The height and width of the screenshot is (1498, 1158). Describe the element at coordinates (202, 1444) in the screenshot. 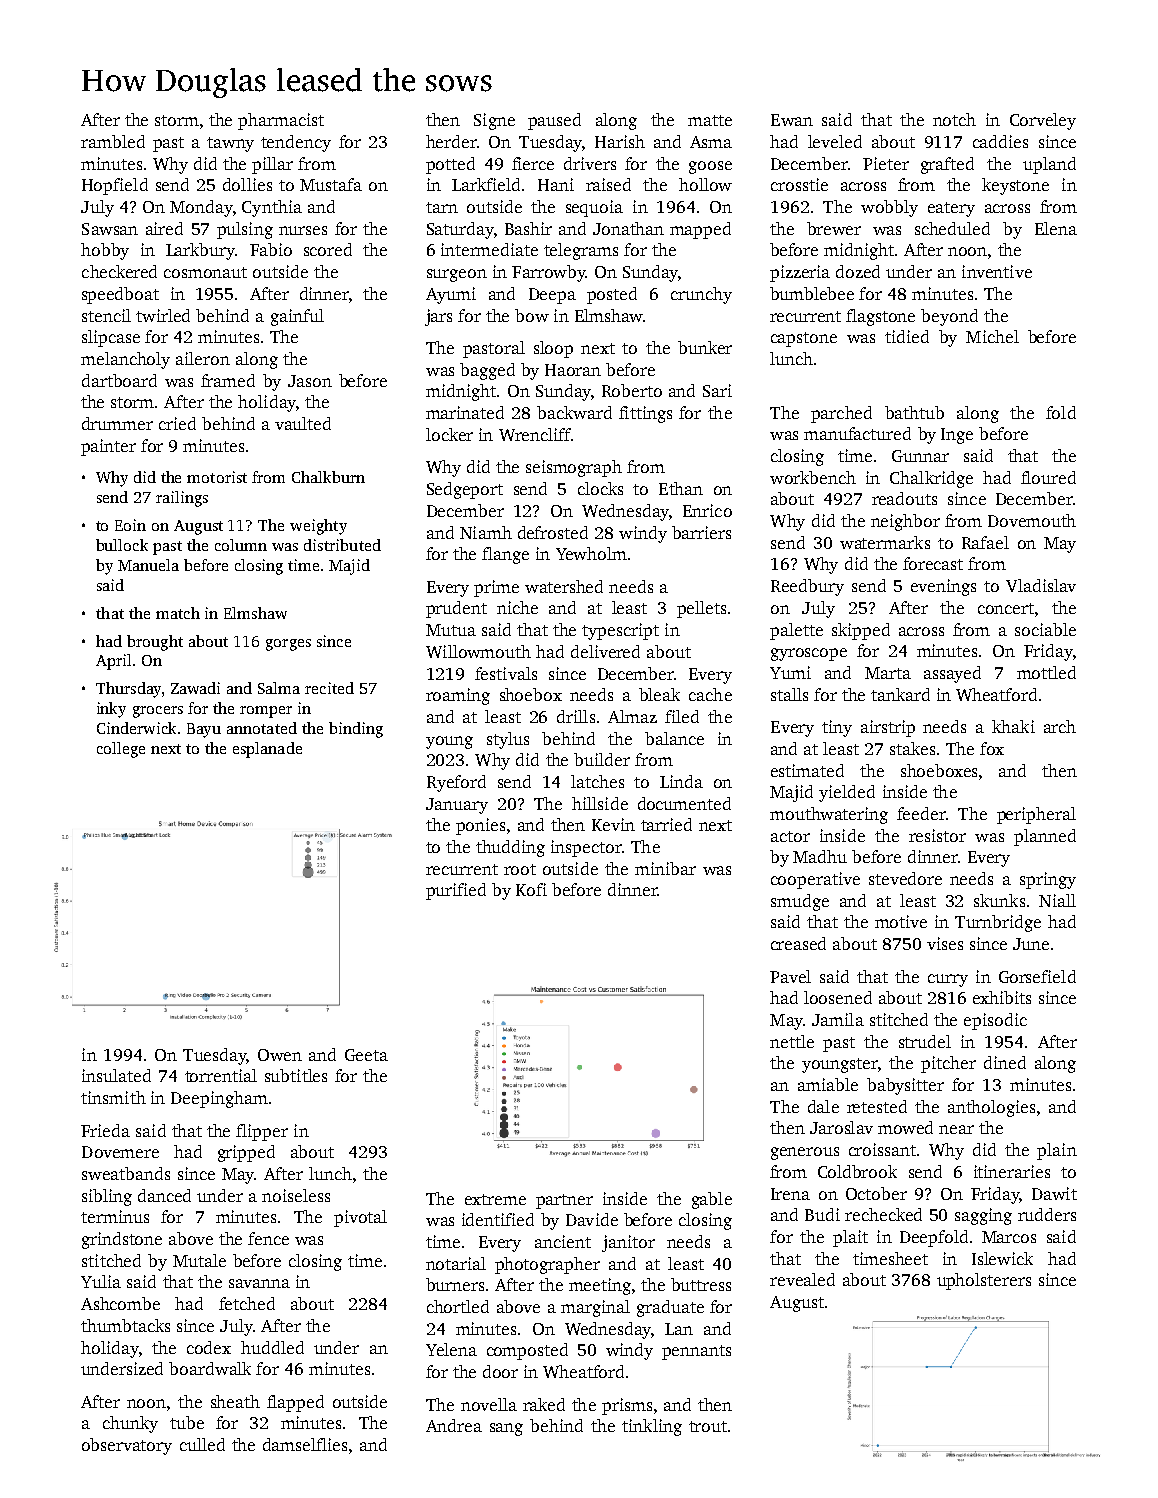

I see `culled` at that location.
